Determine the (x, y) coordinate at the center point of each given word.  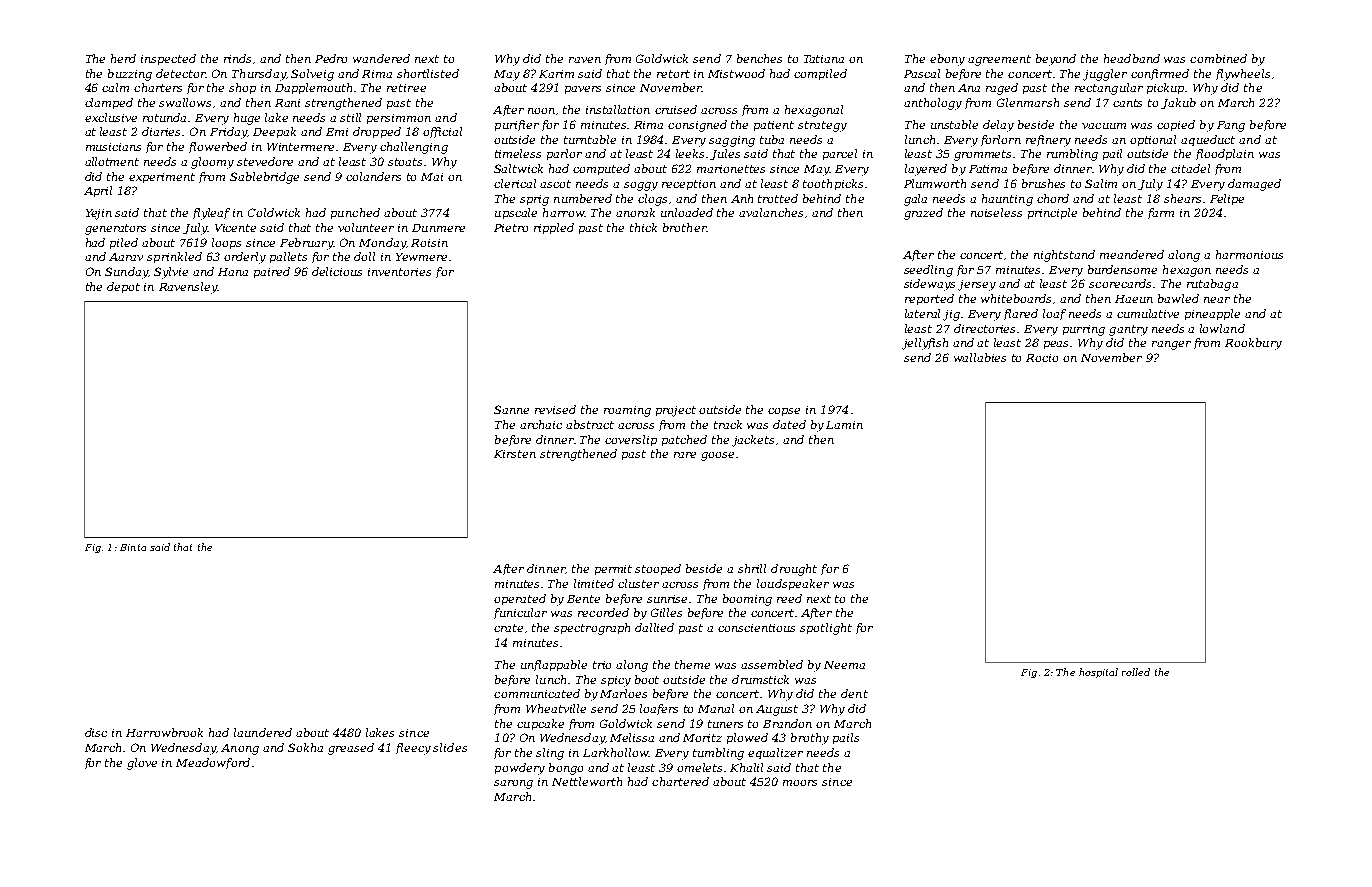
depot (123, 287)
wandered (381, 58)
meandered (1132, 254)
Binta (133, 547)
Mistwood (736, 73)
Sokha (305, 747)
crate (508, 628)
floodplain (1225, 154)
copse (784, 412)
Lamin (844, 425)
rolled (1136, 672)
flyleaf (211, 214)
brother (684, 227)
